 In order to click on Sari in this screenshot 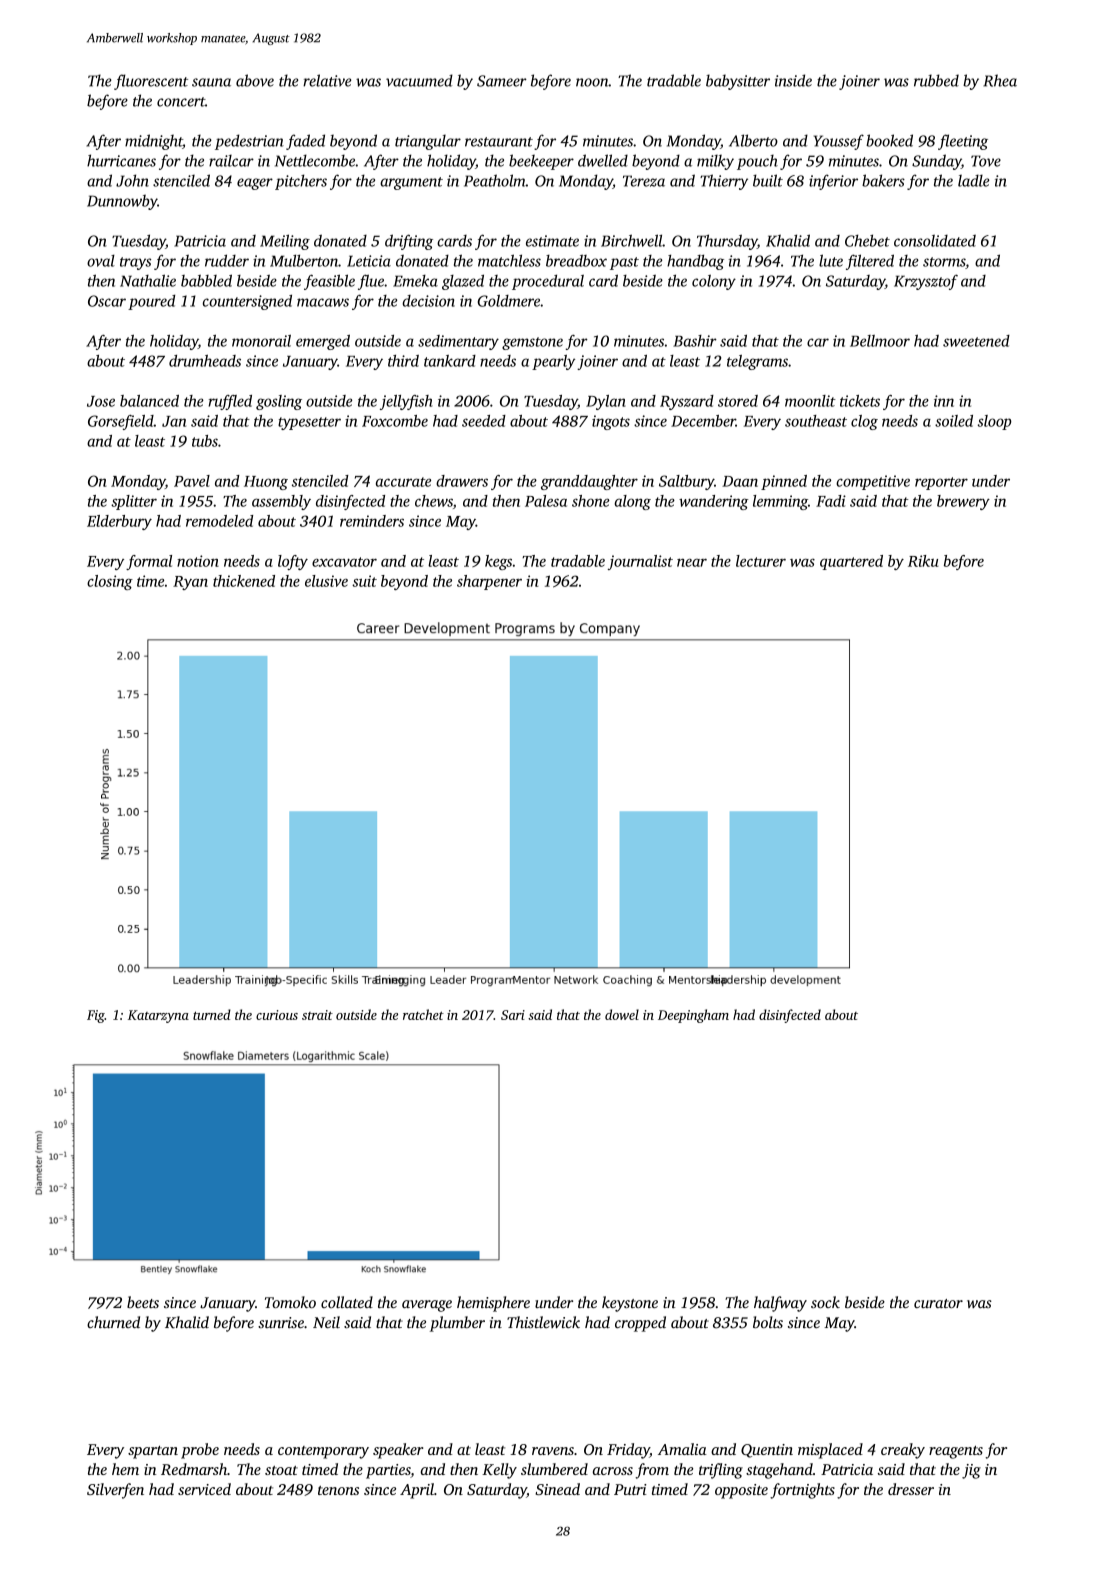, I will do `click(513, 1015)`.
